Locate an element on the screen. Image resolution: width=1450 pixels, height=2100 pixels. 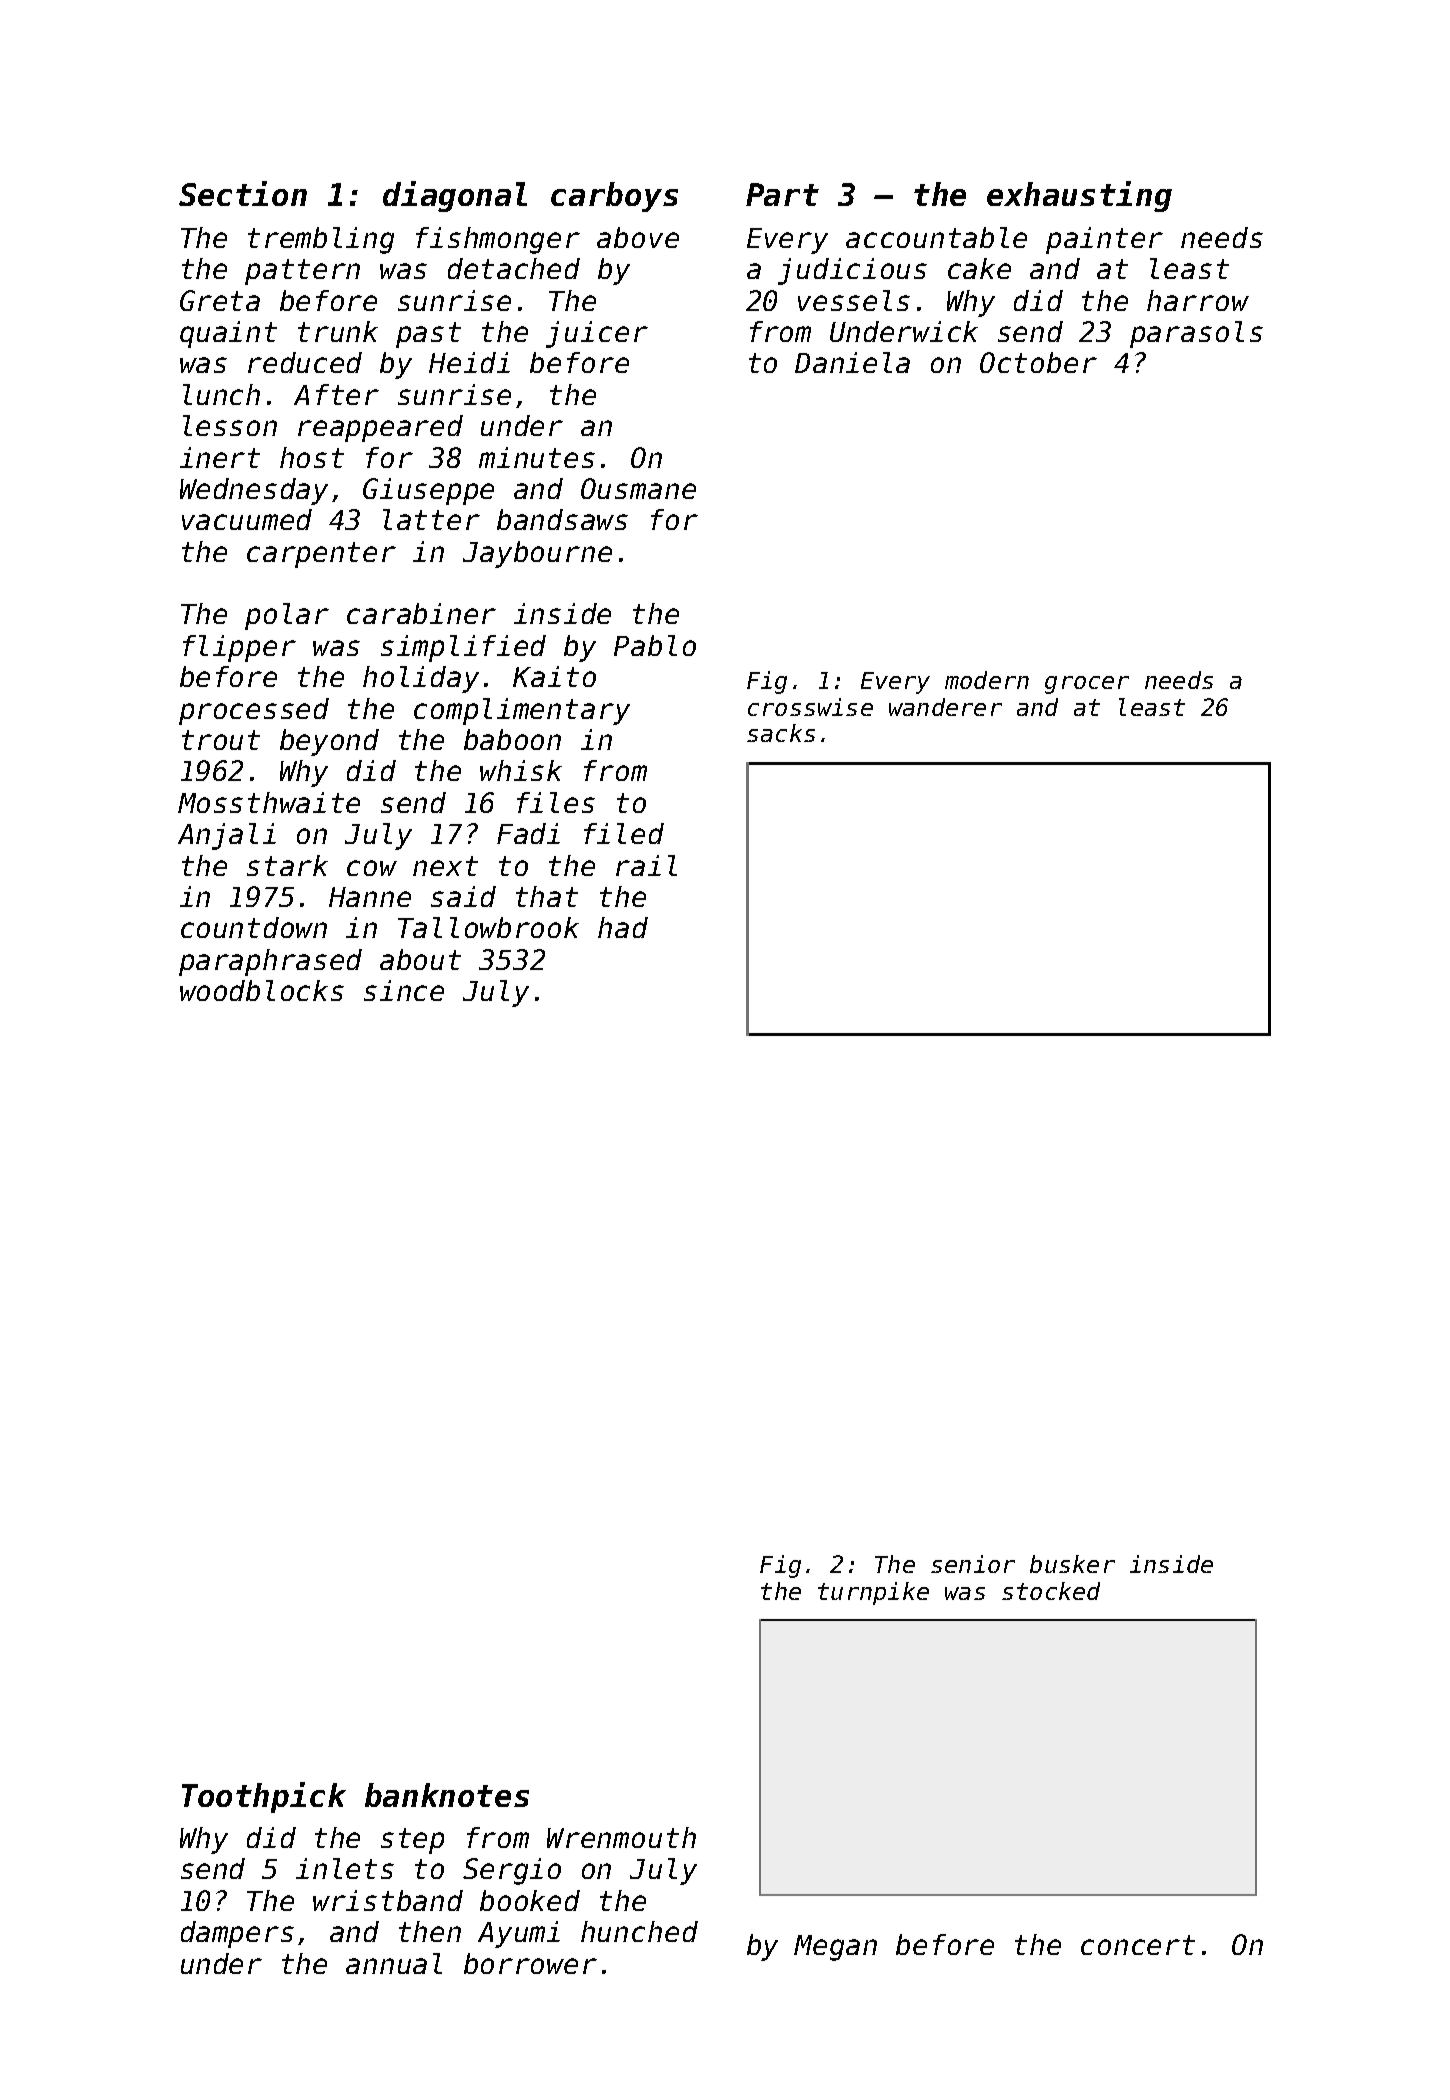
had is located at coordinates (623, 927).
